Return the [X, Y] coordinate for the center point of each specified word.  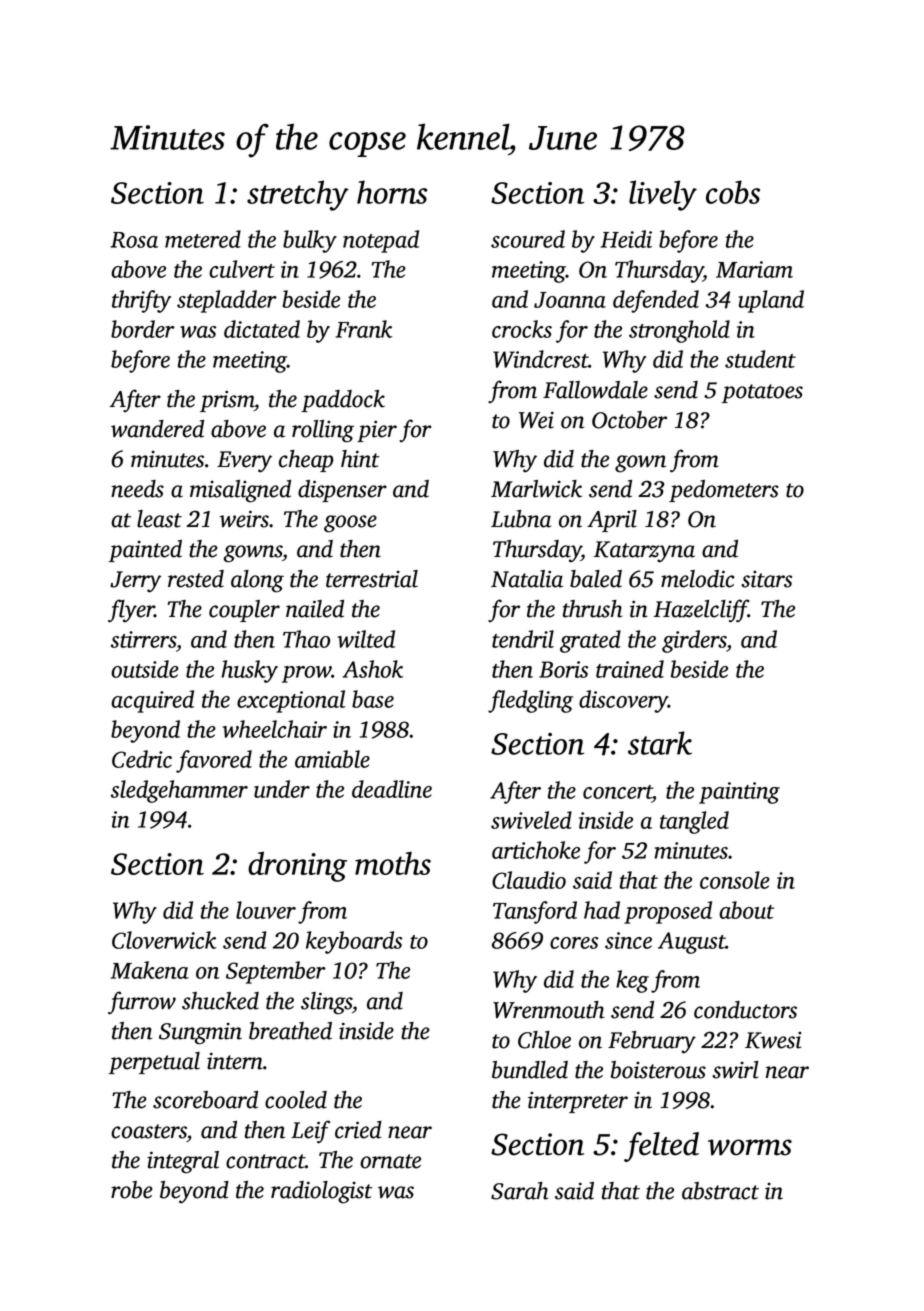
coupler [244, 611]
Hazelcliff [701, 611]
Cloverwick [164, 940]
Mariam [754, 269]
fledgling [530, 701]
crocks [522, 329]
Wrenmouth [548, 1010]
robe [132, 1190]
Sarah [519, 1191]
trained [630, 669]
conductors [745, 1010]
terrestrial [372, 579]
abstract [720, 1191]
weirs [244, 519]
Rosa [134, 240]
